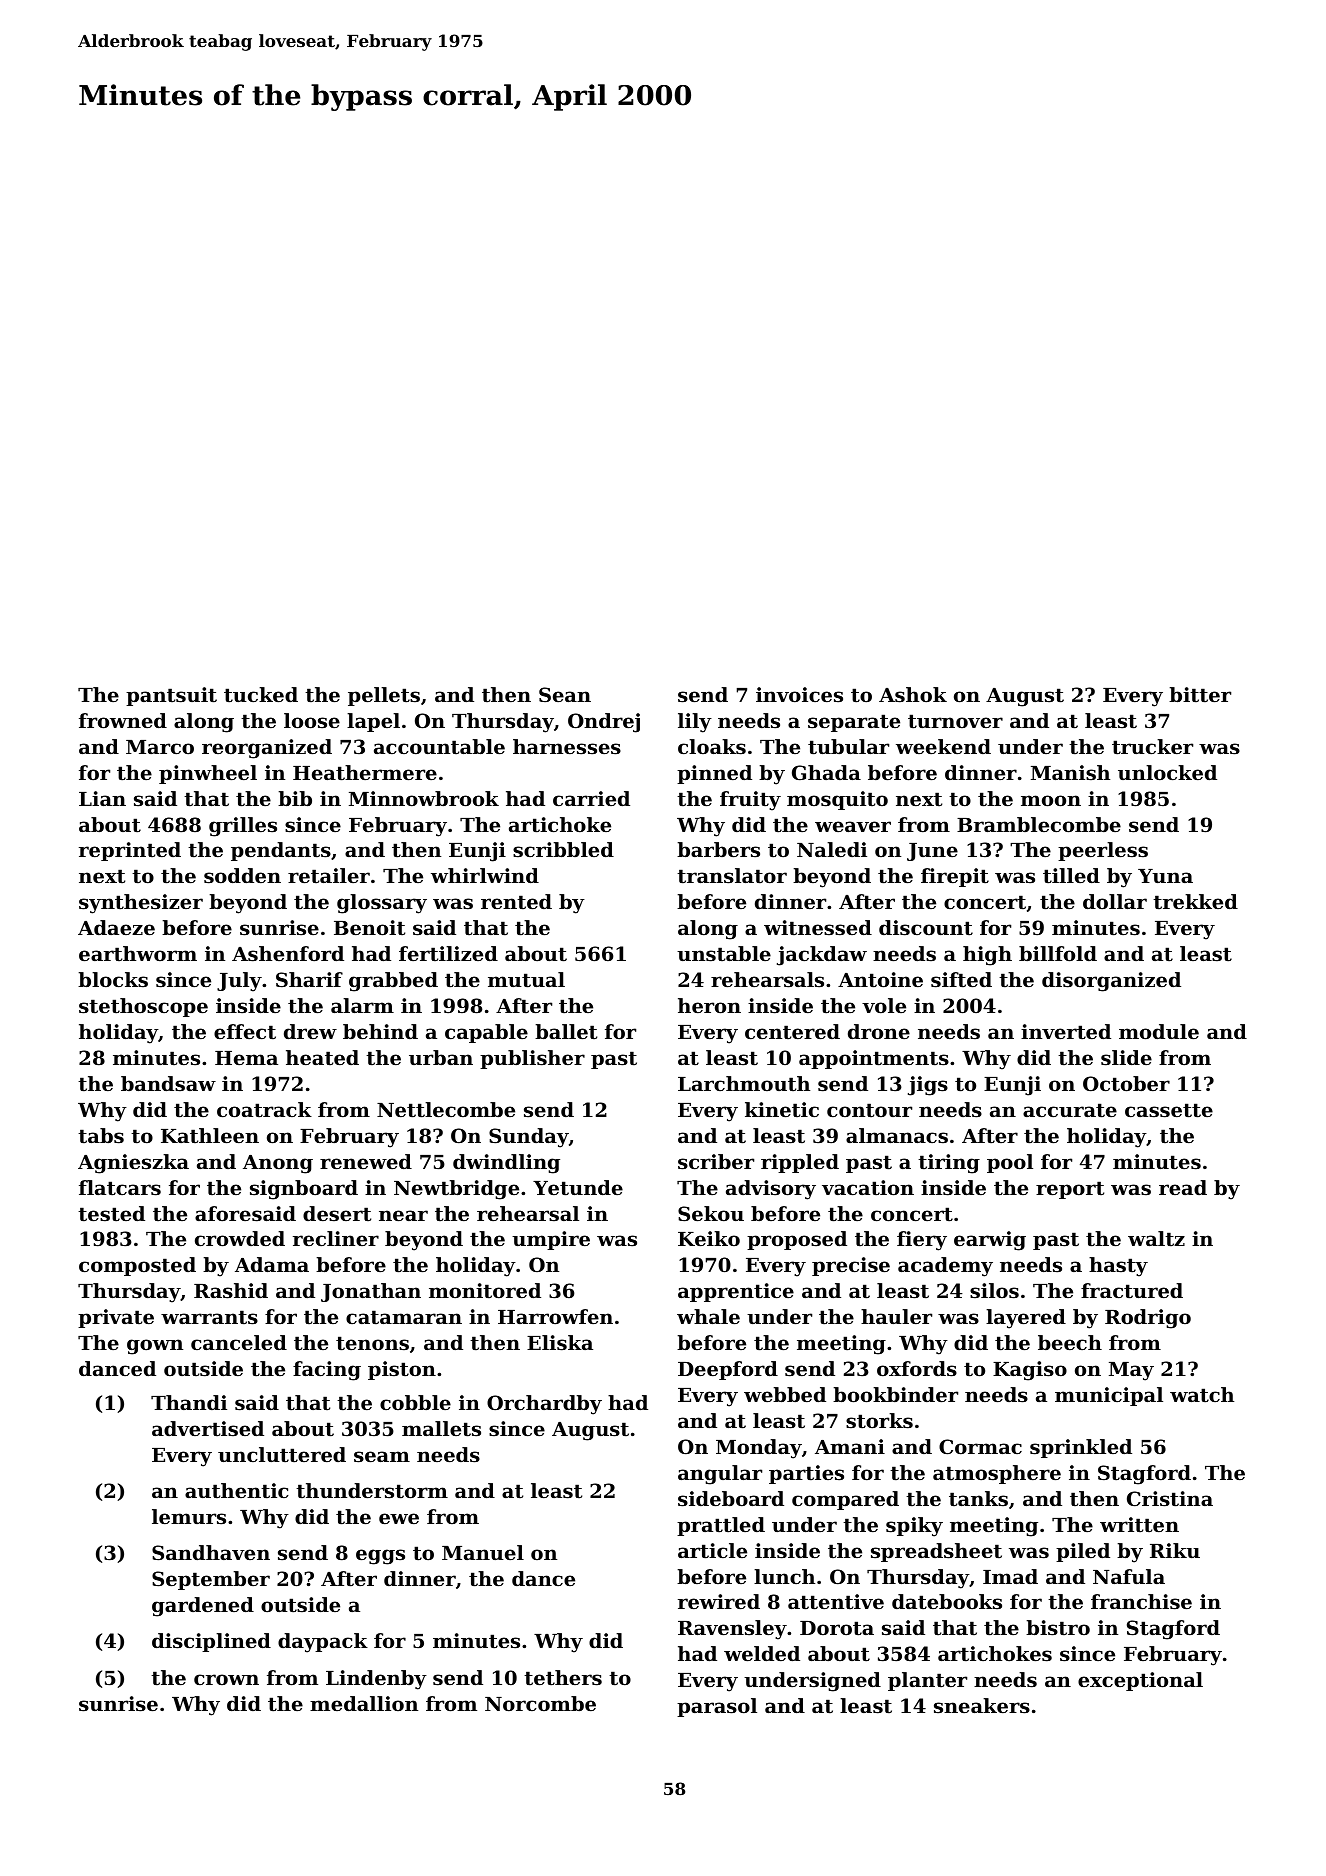 The width and height of the page is (1326, 1876). I want to click on webbed, so click(785, 1394).
